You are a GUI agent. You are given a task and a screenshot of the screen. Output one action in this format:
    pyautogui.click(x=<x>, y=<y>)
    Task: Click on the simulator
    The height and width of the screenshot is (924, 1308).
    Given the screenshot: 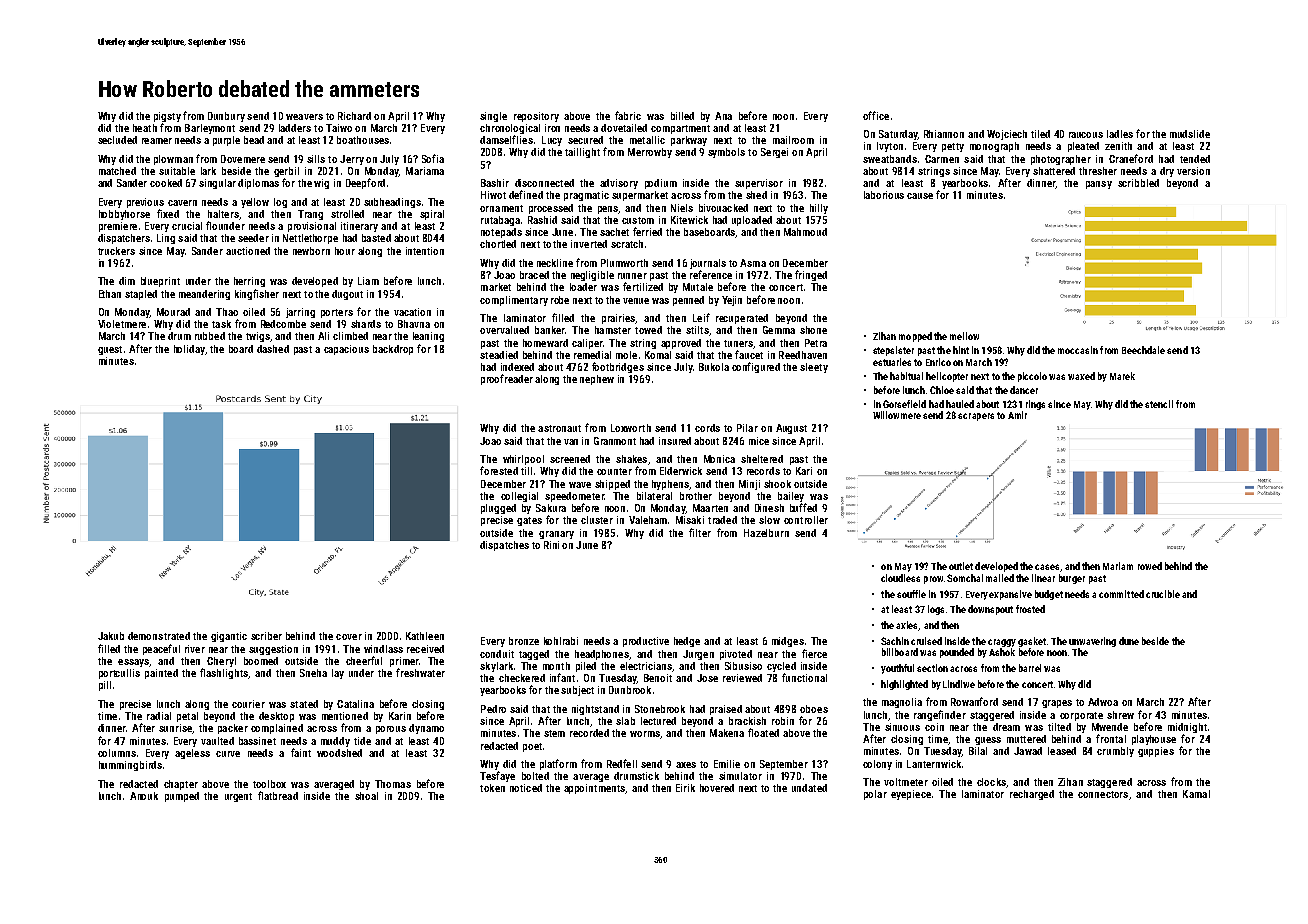 What is the action you would take?
    pyautogui.click(x=740, y=776)
